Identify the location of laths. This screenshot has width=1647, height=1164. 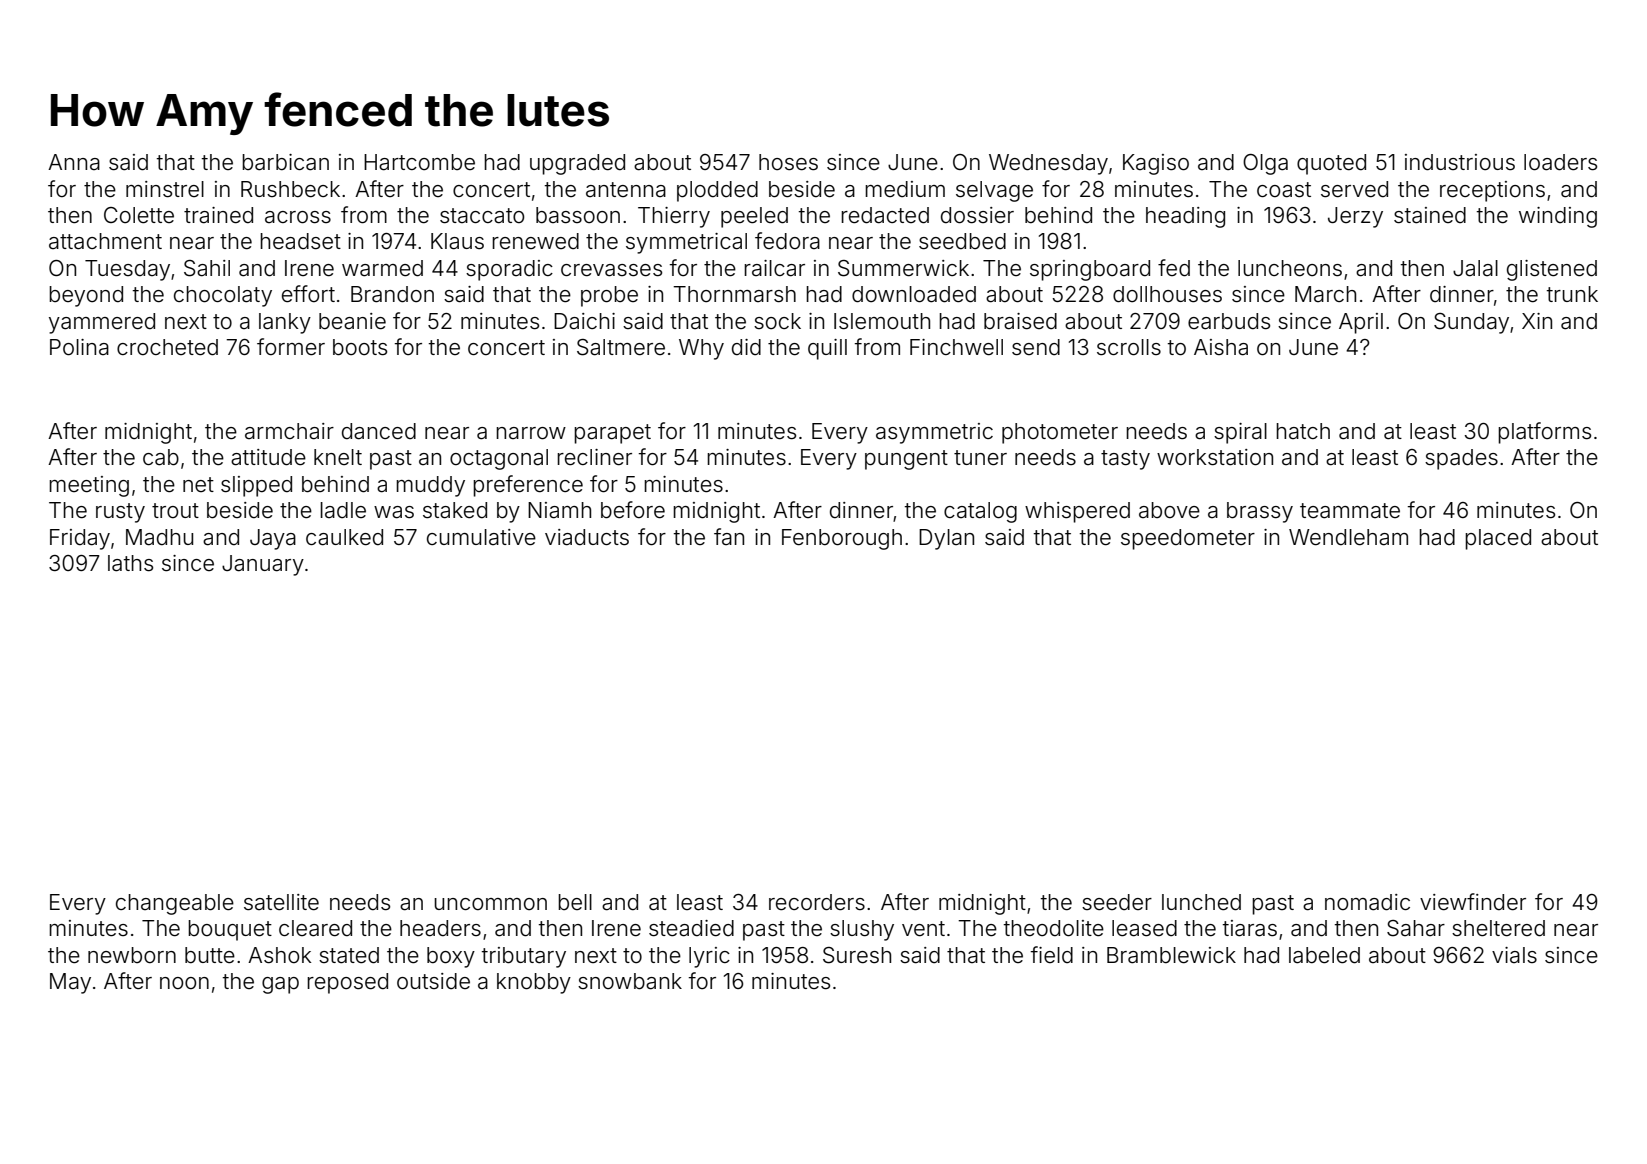
(130, 563).
